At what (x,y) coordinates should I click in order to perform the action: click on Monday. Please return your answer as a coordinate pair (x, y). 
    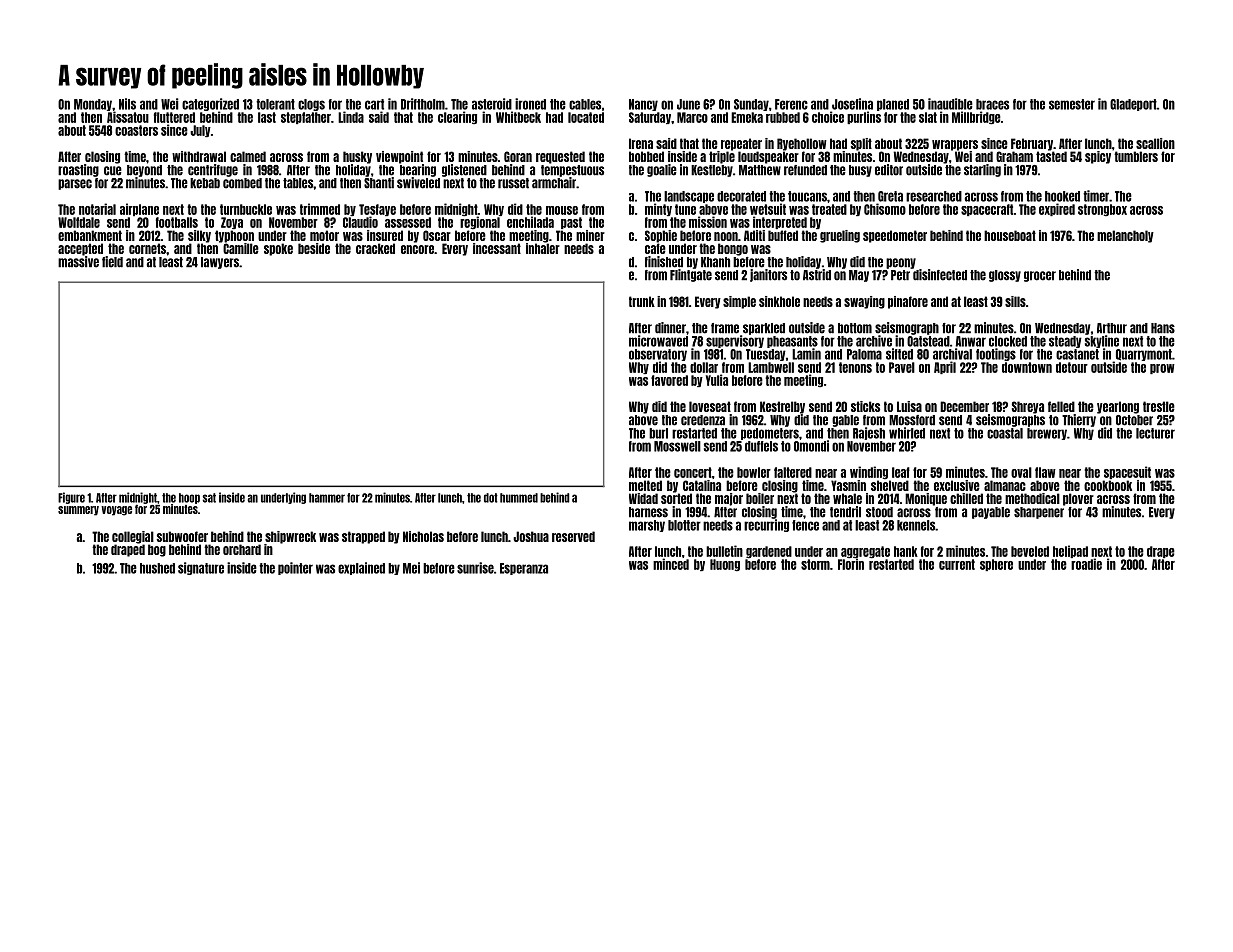
    Looking at the image, I should click on (93, 105).
